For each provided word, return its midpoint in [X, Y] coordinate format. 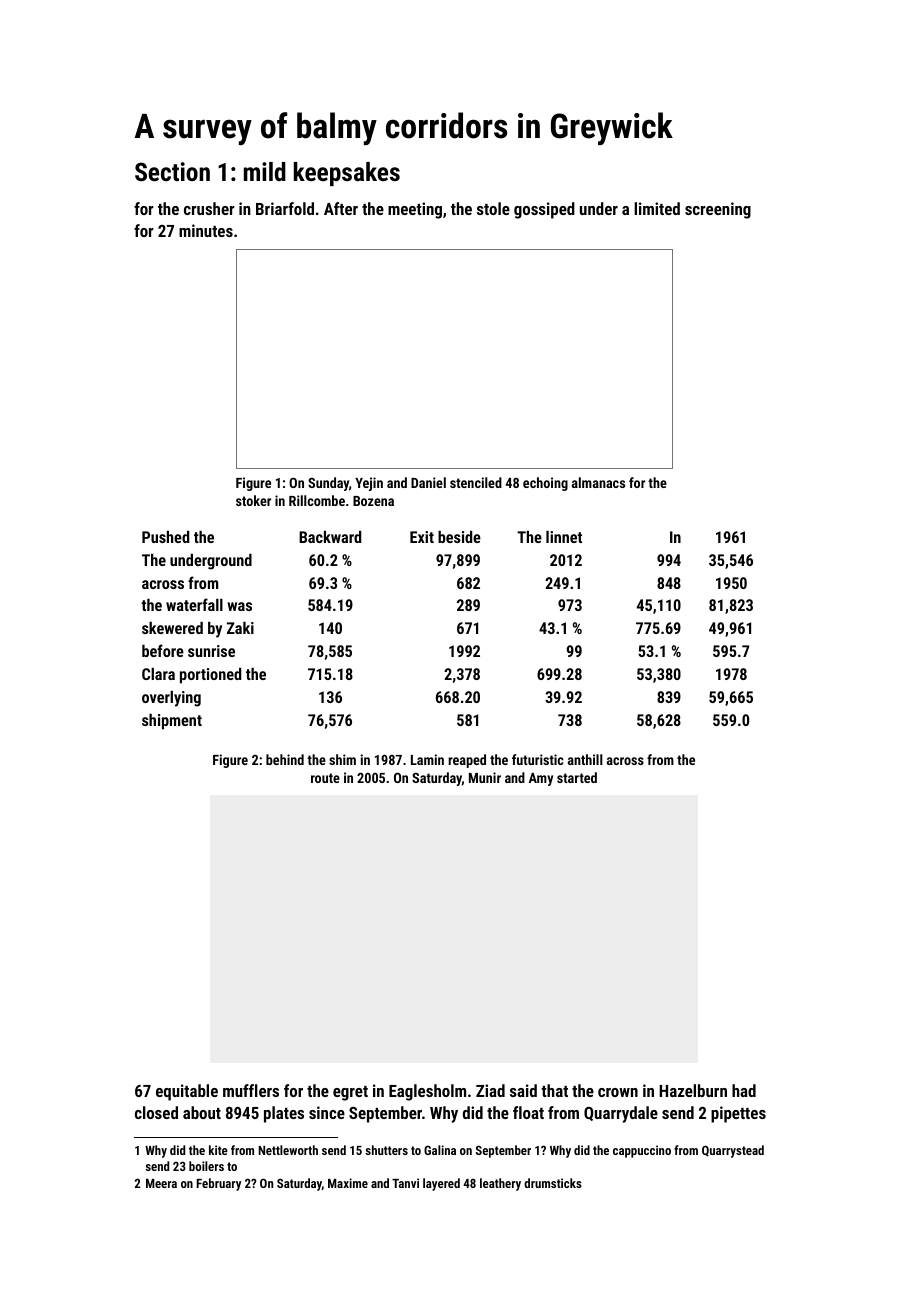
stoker [253, 500]
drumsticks [553, 1183]
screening [718, 210]
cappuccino [642, 1151]
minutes [206, 230]
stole [493, 208]
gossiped [544, 210]
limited [657, 208]
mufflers [251, 1090]
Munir [485, 777]
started [577, 777]
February [218, 1184]
